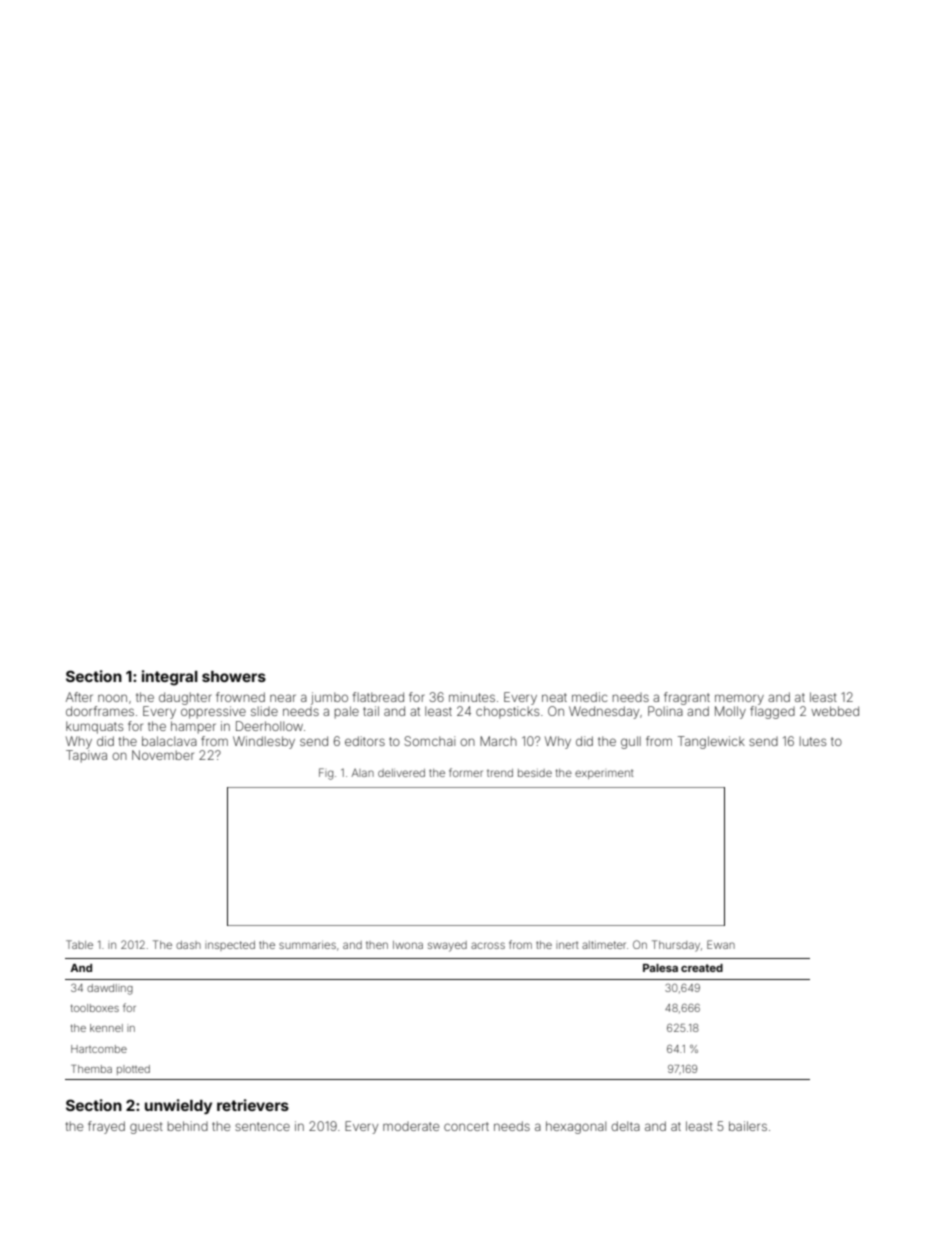  I want to click on memory, so click(739, 699).
